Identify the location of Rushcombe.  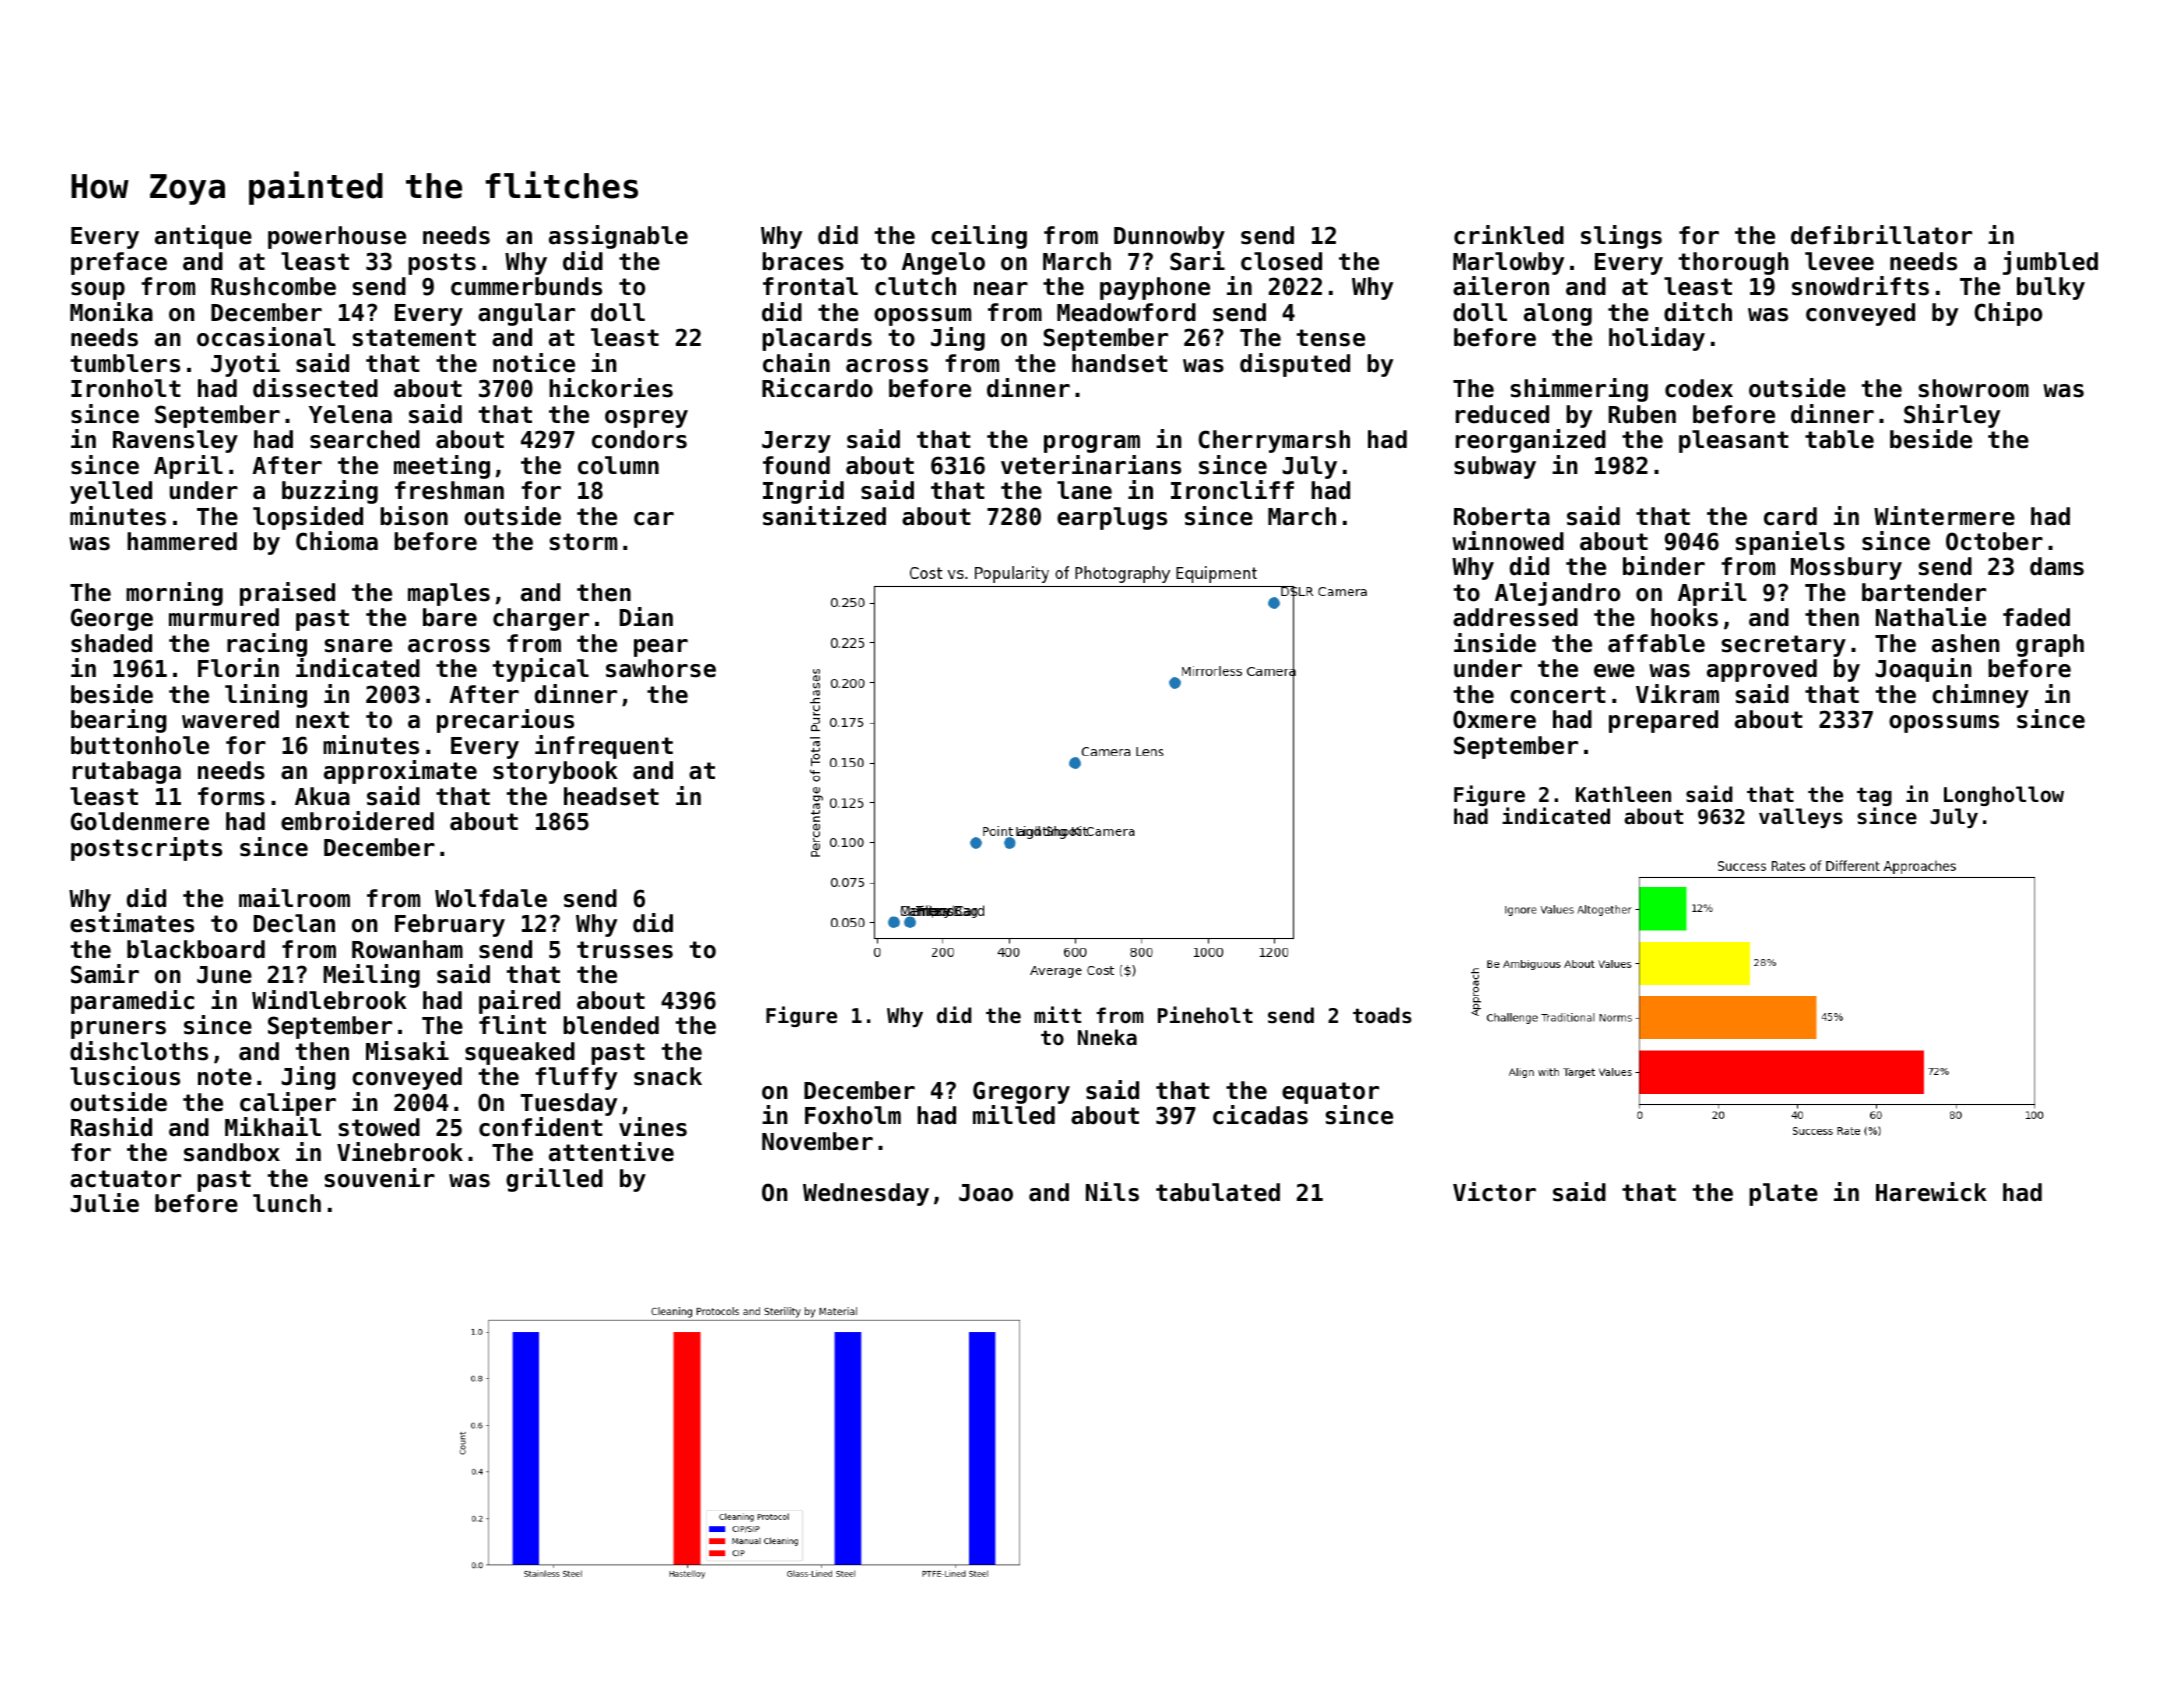
(273, 286).
